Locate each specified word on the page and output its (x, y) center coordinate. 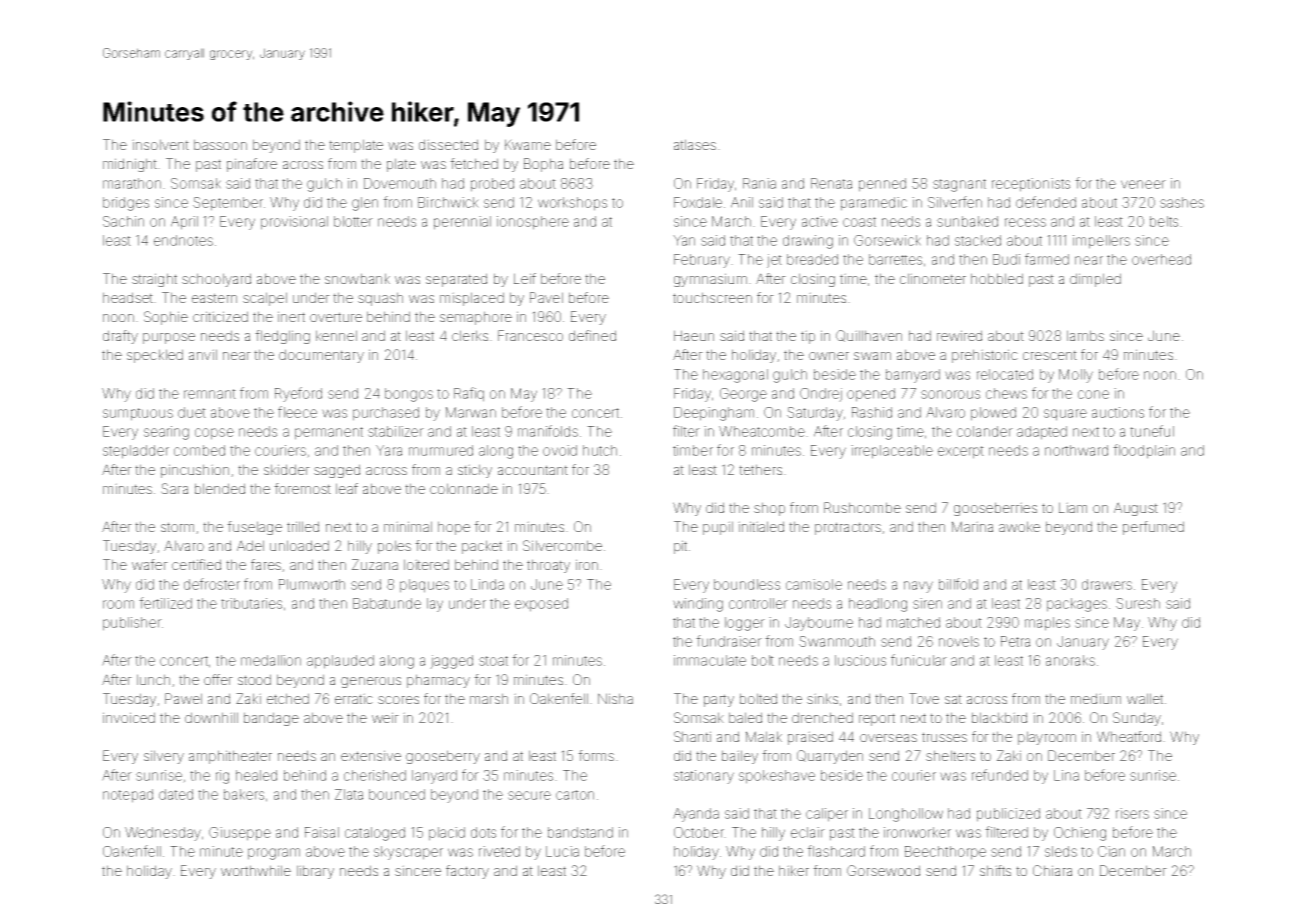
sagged (337, 471)
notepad (128, 796)
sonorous (950, 394)
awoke (1019, 526)
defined (592, 335)
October (699, 832)
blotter (353, 221)
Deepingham (714, 414)
